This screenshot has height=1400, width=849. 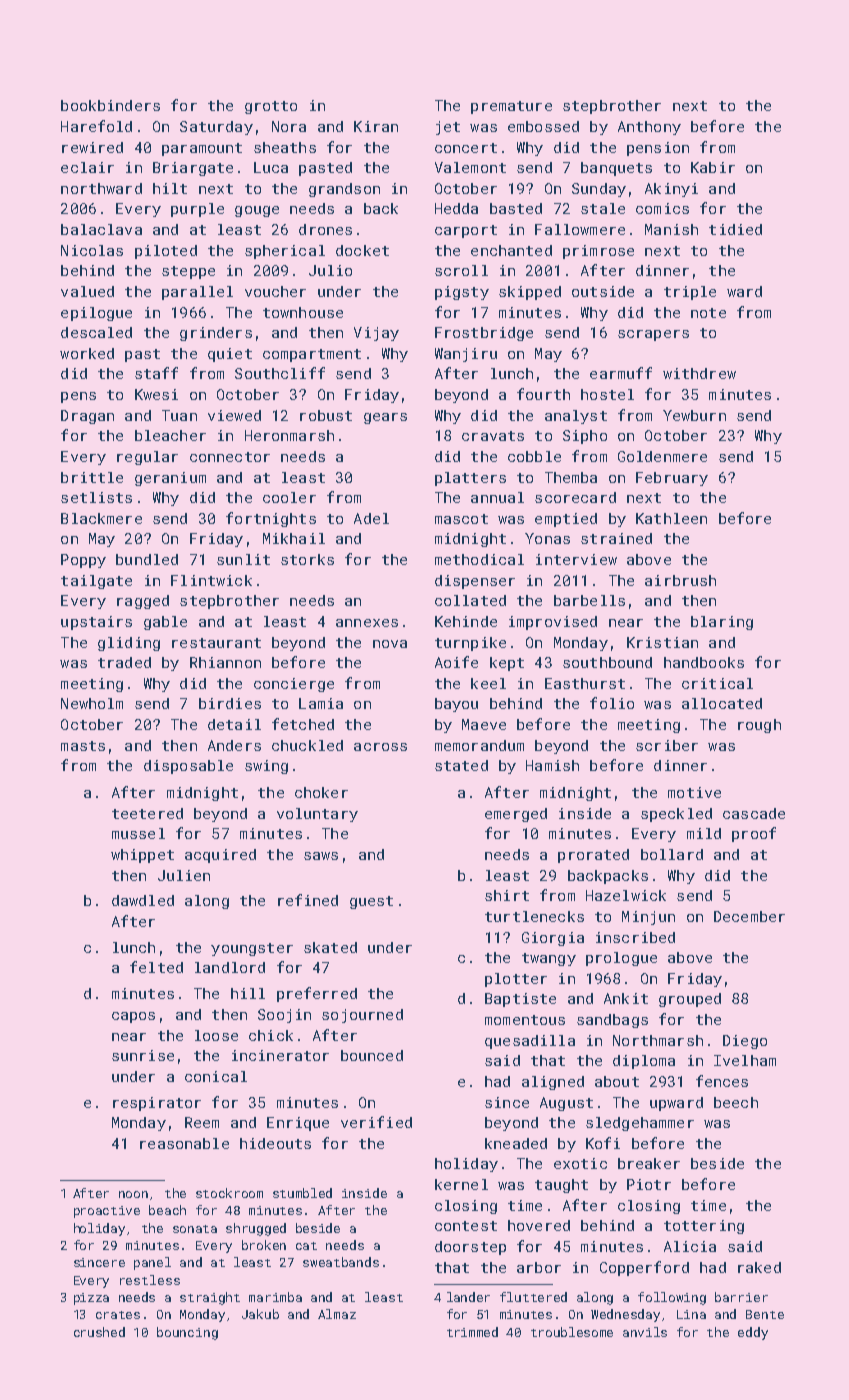 I want to click on crushed, so click(x=99, y=1332).
